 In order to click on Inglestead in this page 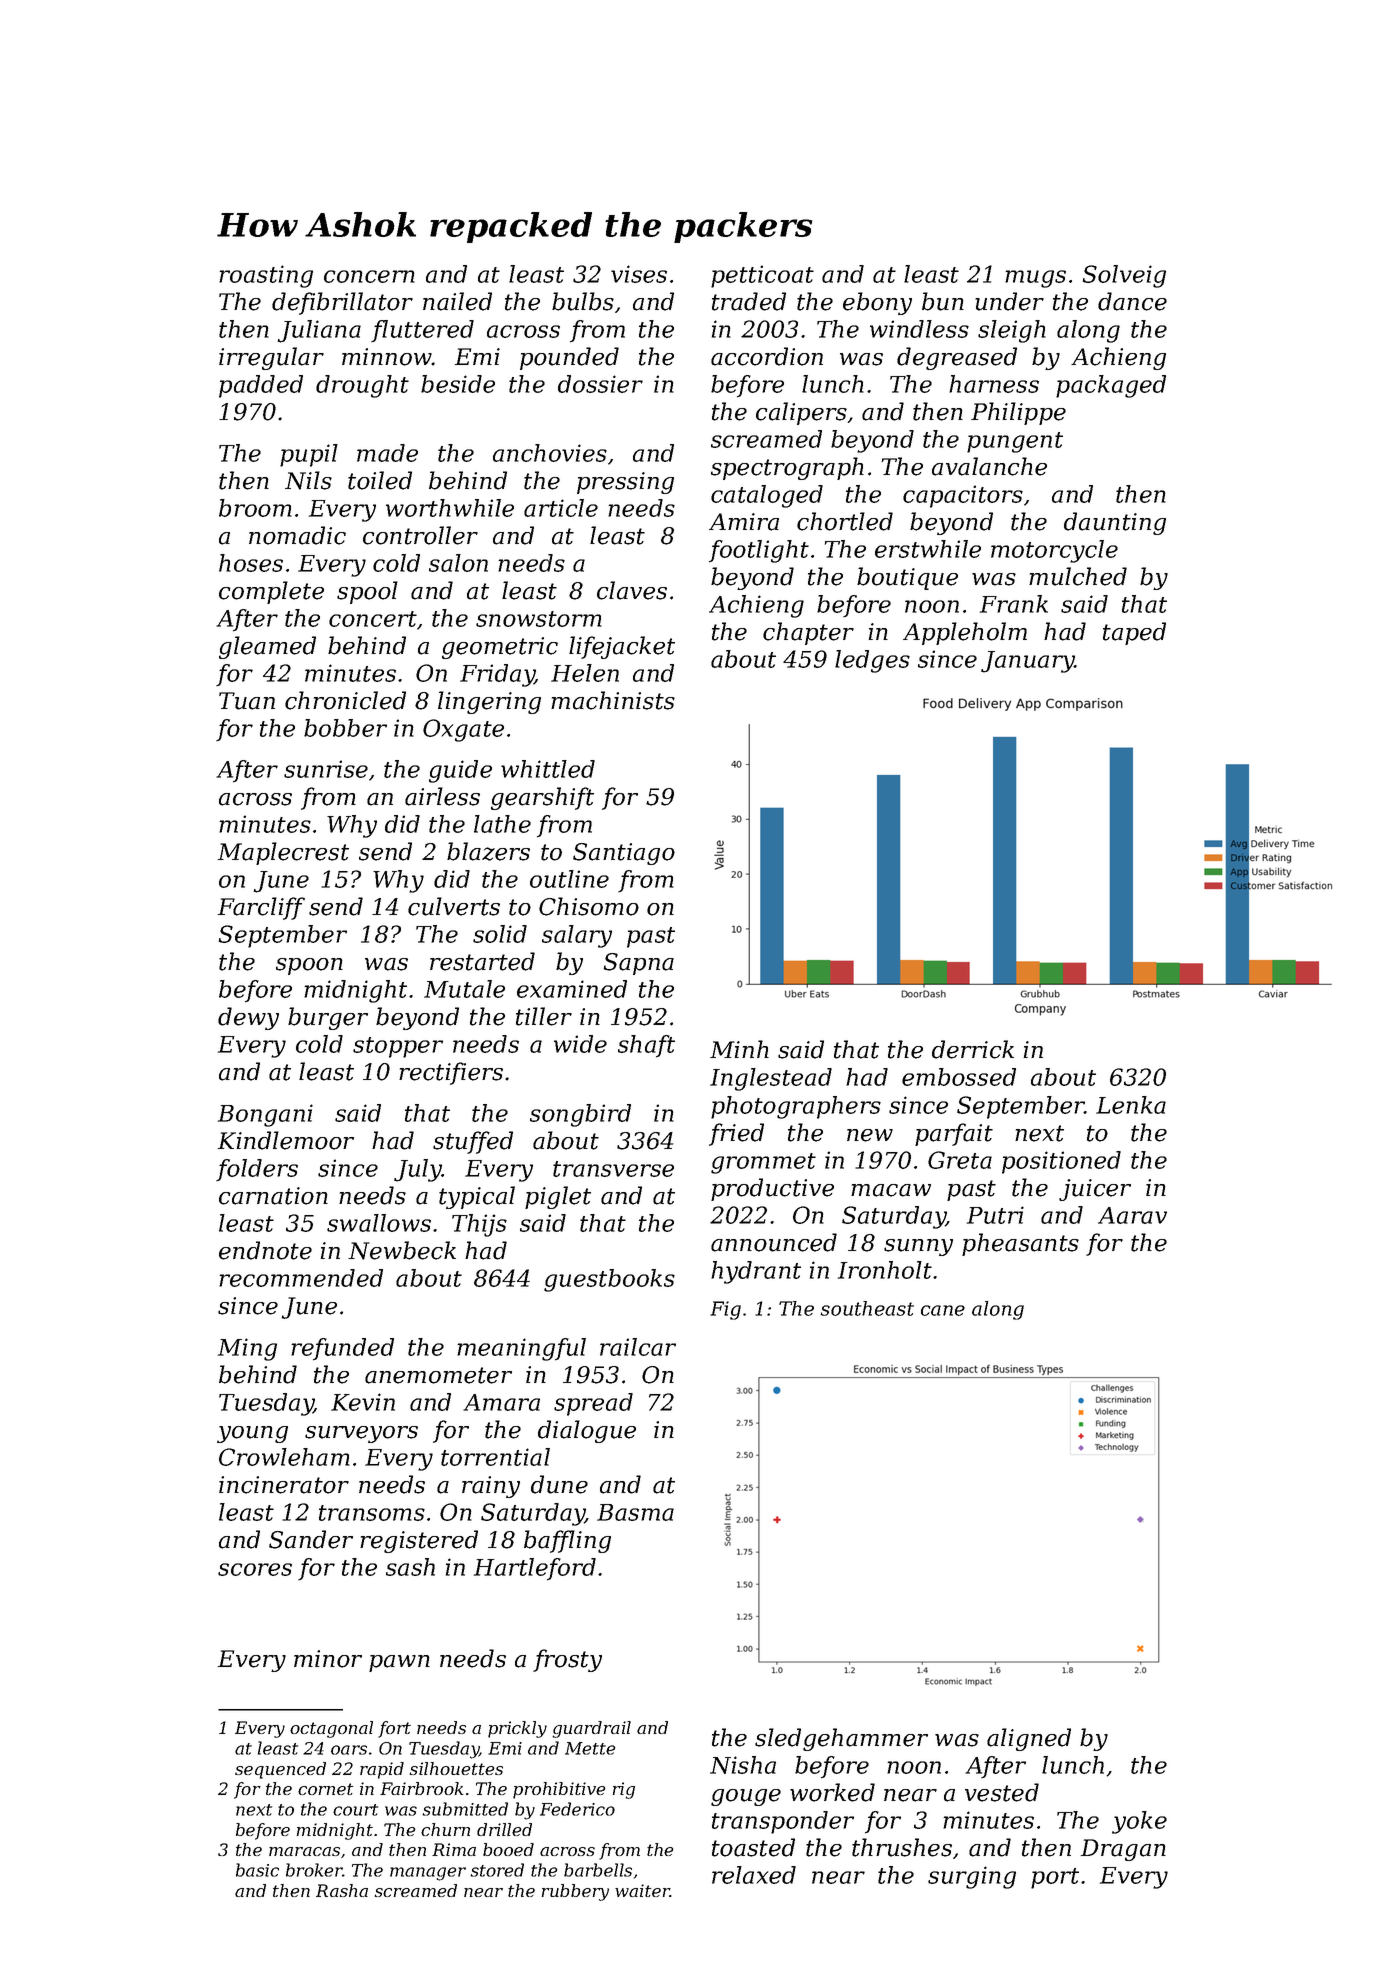, I will do `click(771, 1079)`.
